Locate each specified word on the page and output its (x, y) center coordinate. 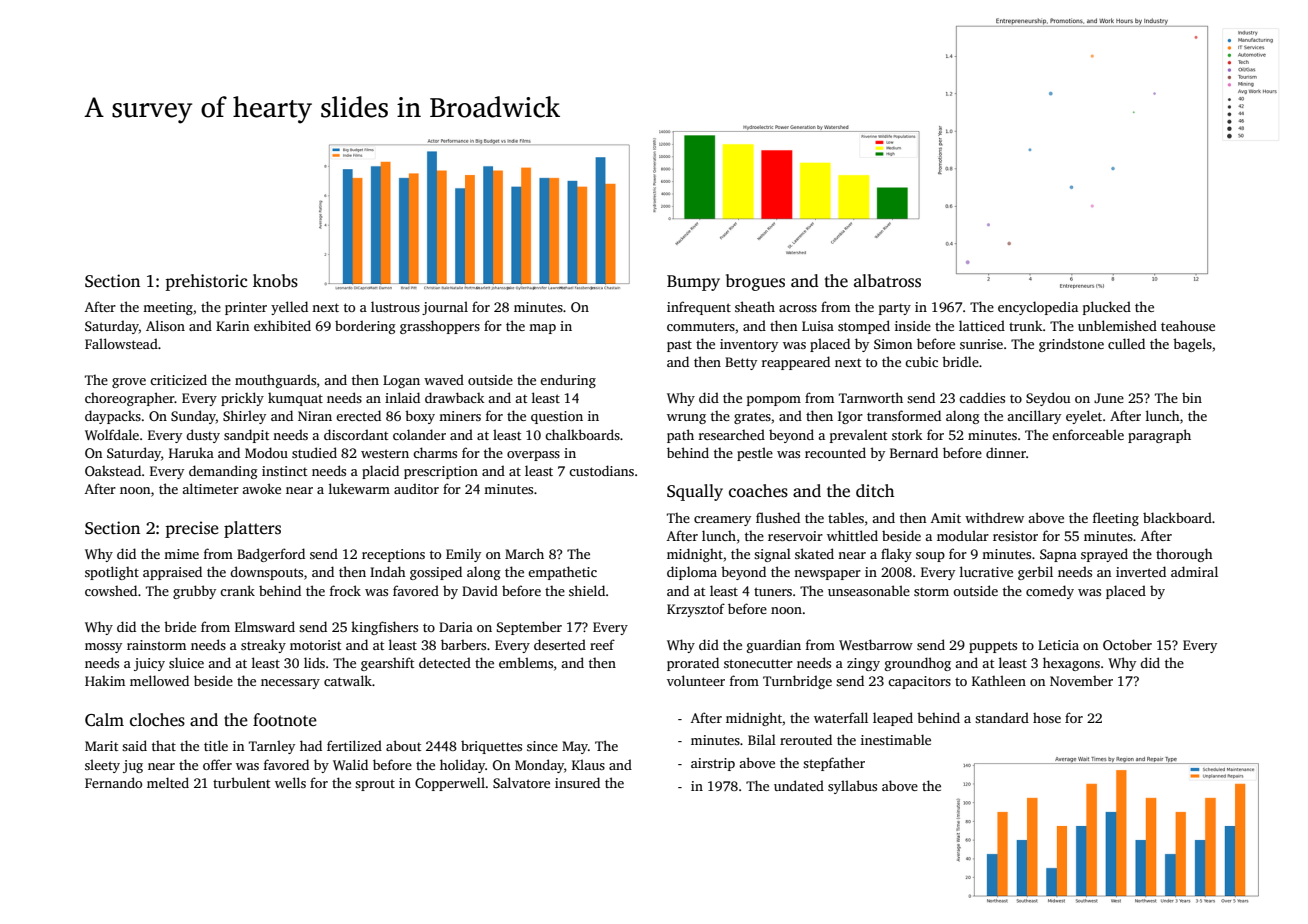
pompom (774, 401)
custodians (601, 470)
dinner (1006, 452)
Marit (101, 746)
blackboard (1177, 517)
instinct (284, 471)
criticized (178, 379)
